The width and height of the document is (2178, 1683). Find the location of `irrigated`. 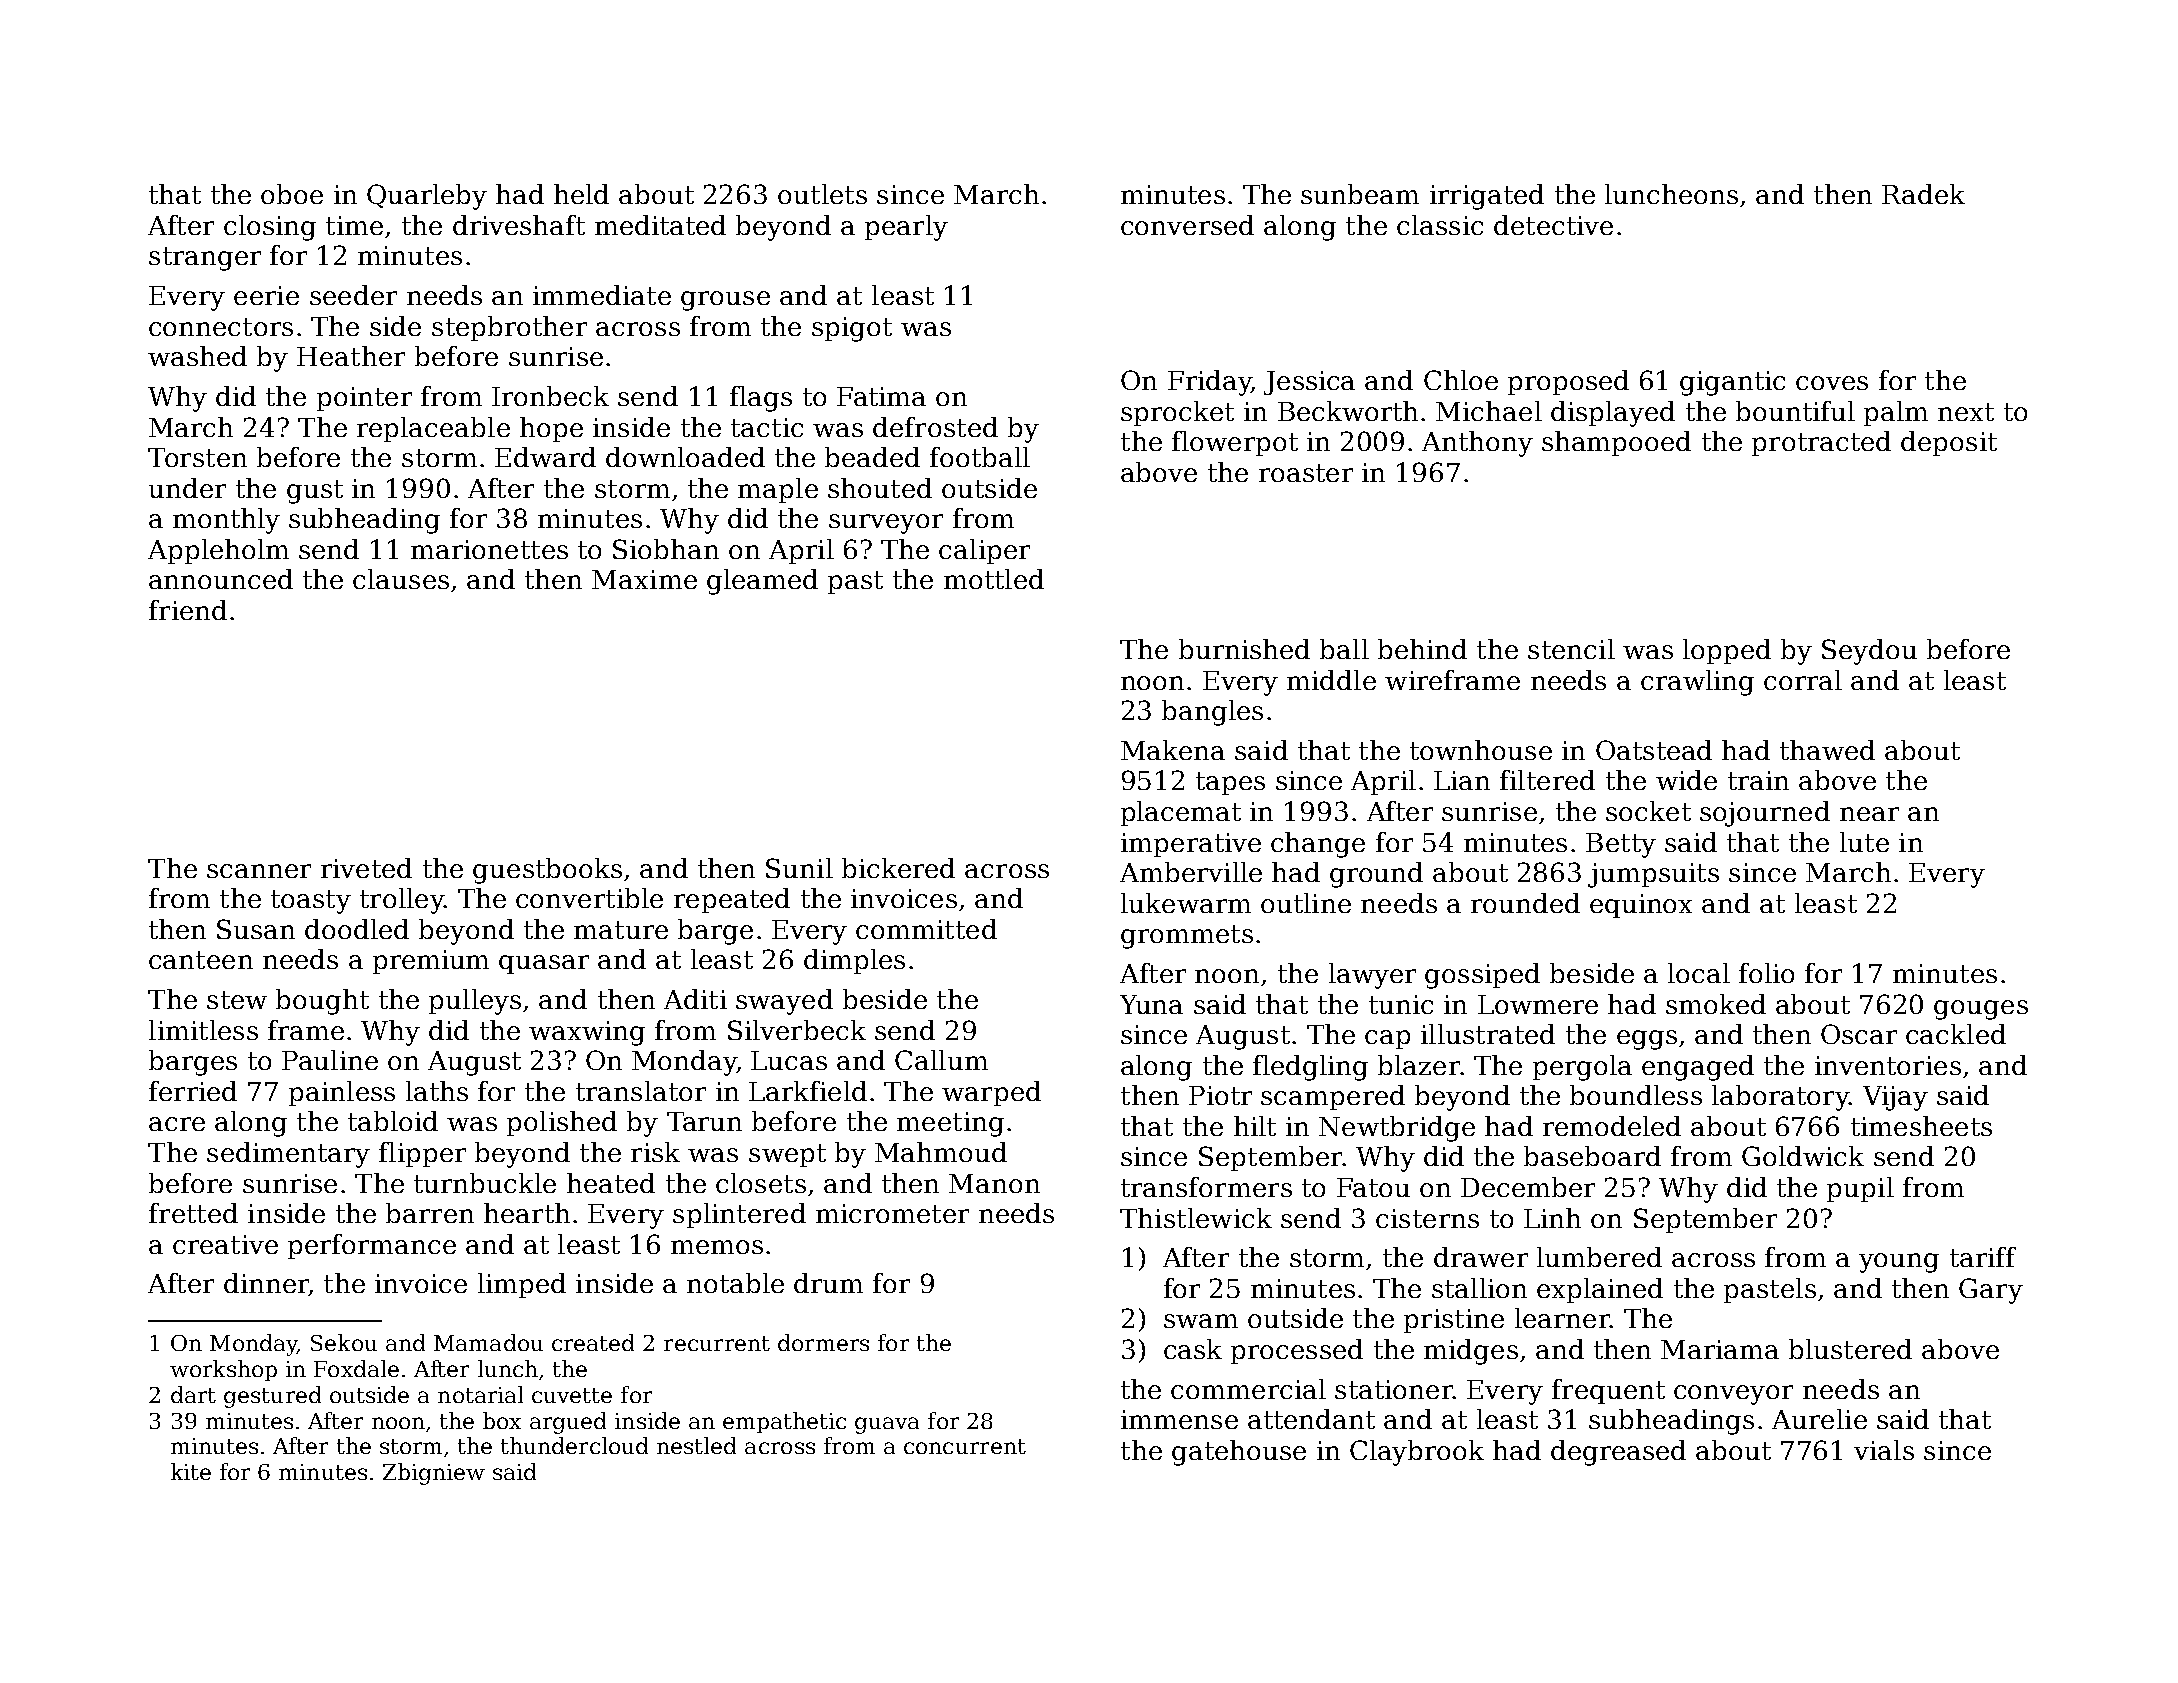

irrigated is located at coordinates (1487, 197).
